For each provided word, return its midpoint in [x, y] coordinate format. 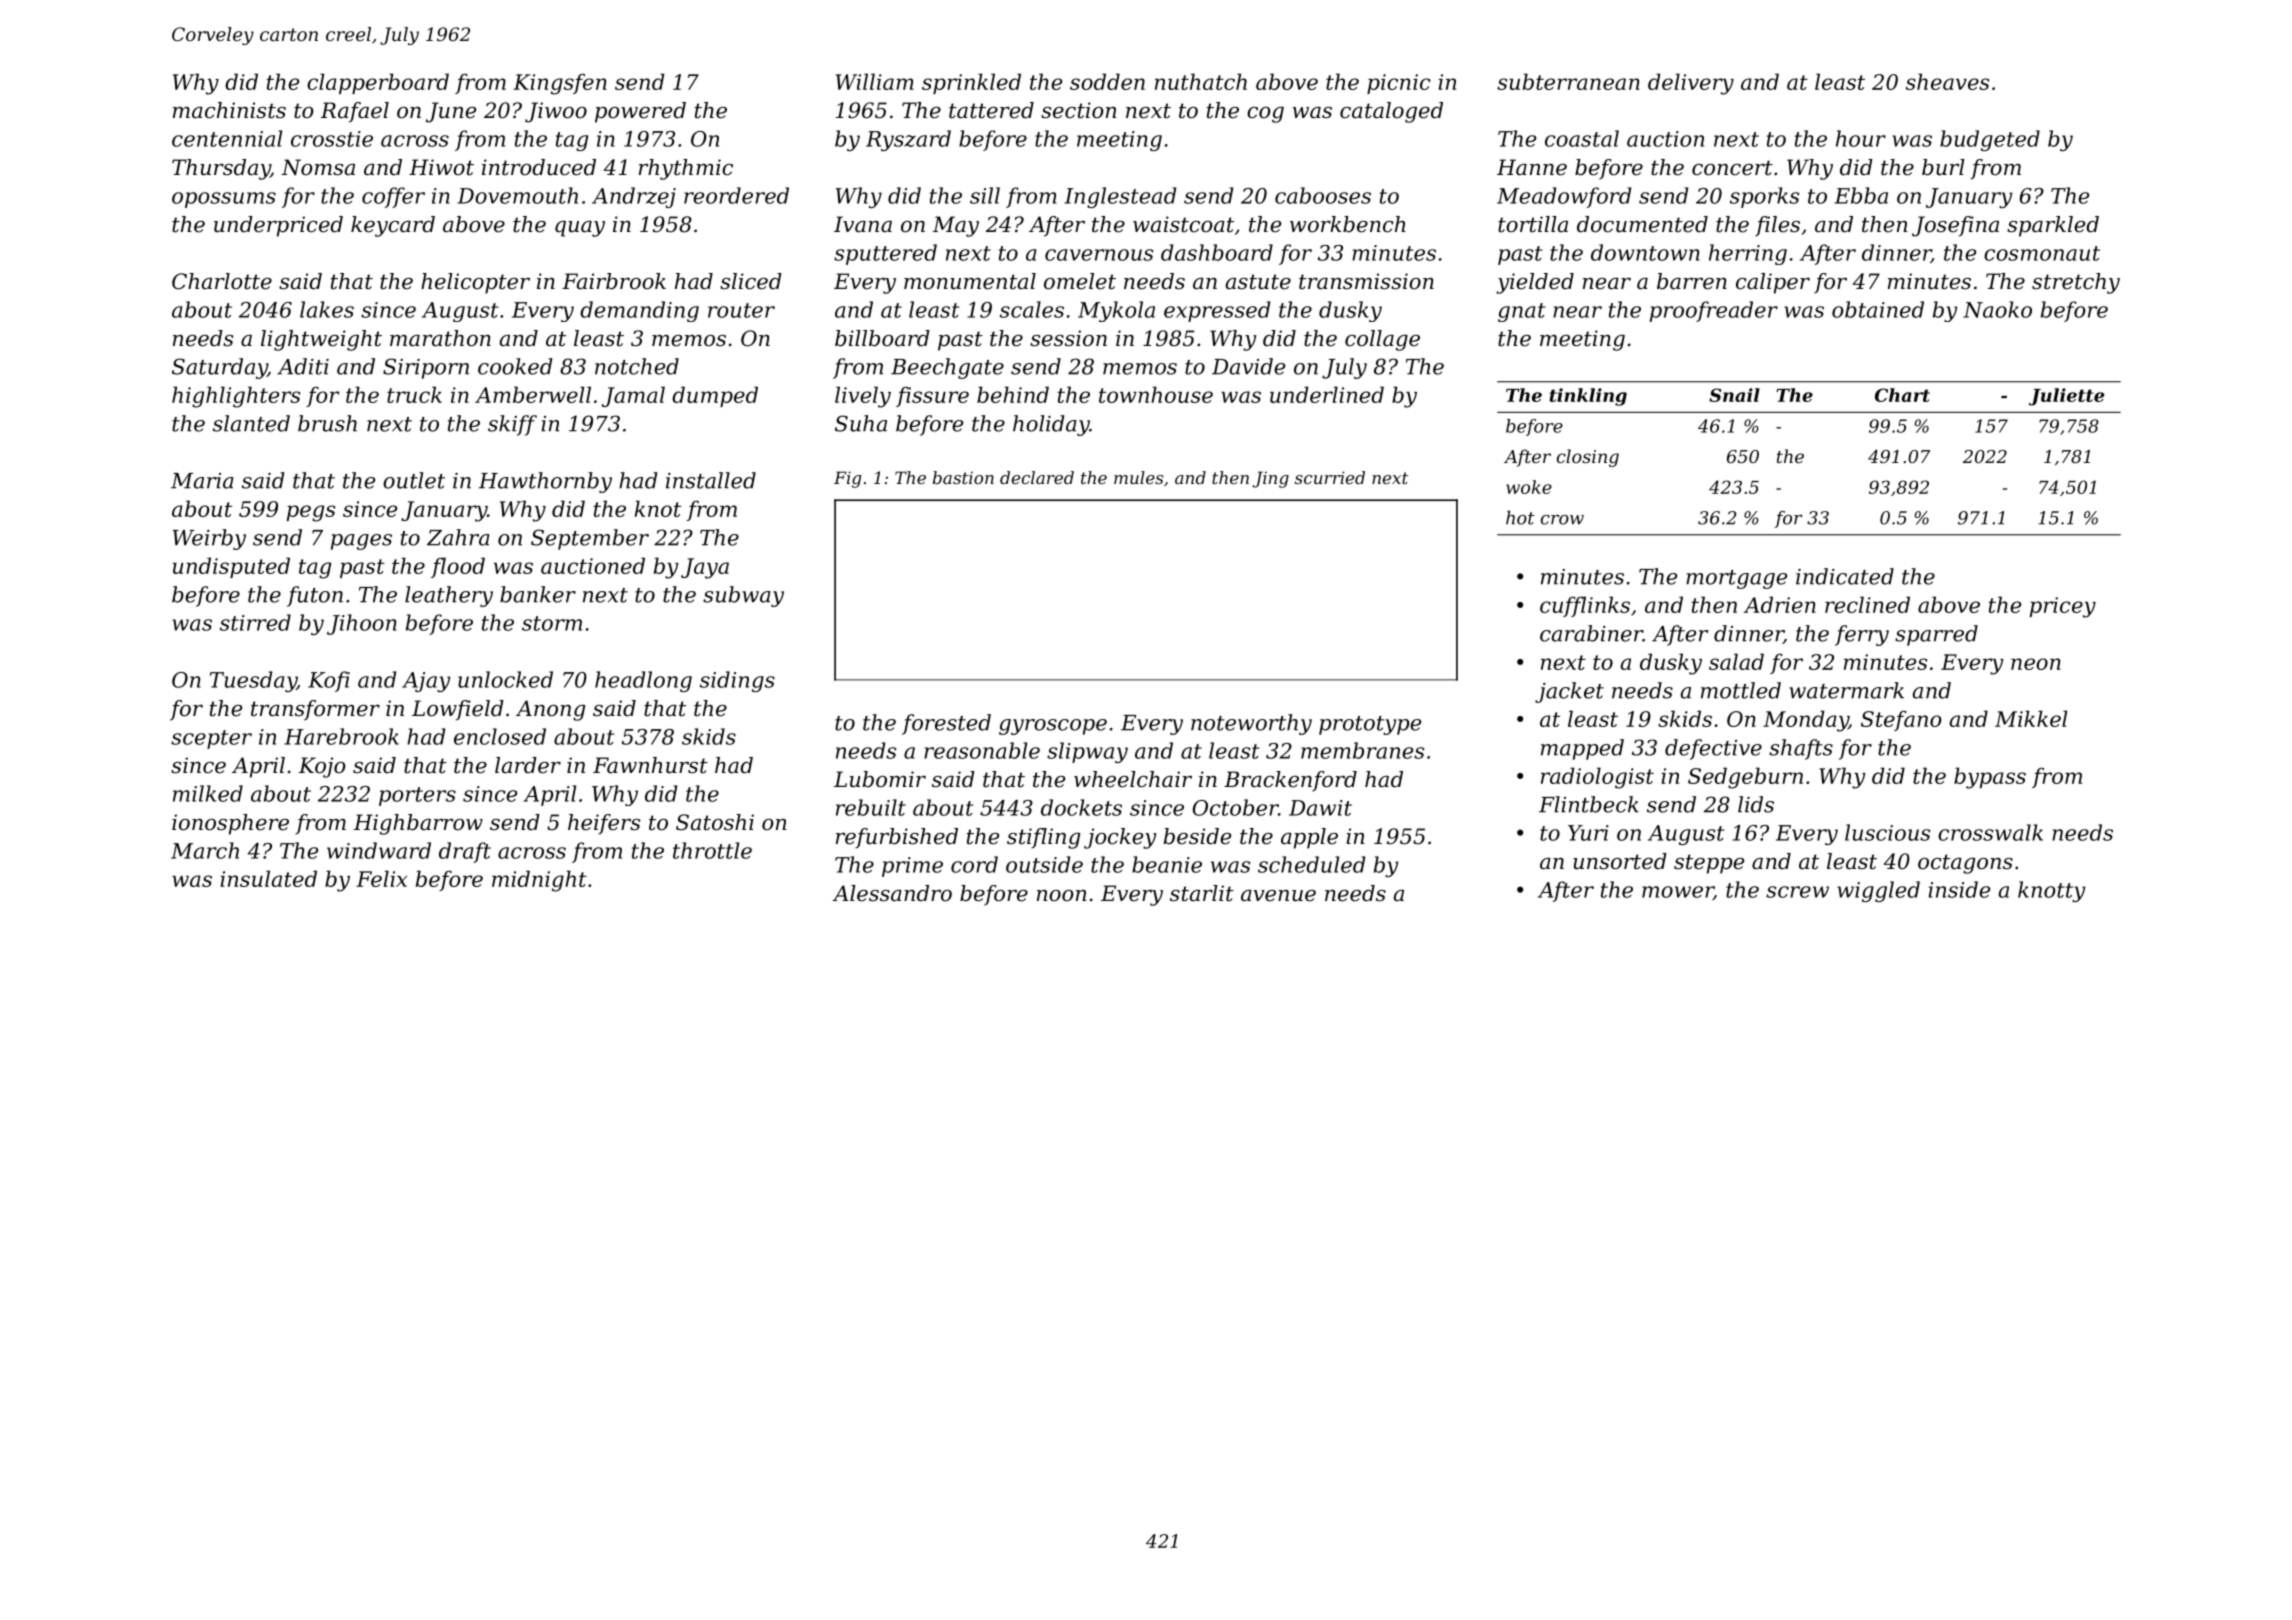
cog [1265, 115]
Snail [1734, 395]
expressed [1217, 311]
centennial [227, 138]
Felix [381, 878]
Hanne [1532, 167]
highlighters [236, 397]
